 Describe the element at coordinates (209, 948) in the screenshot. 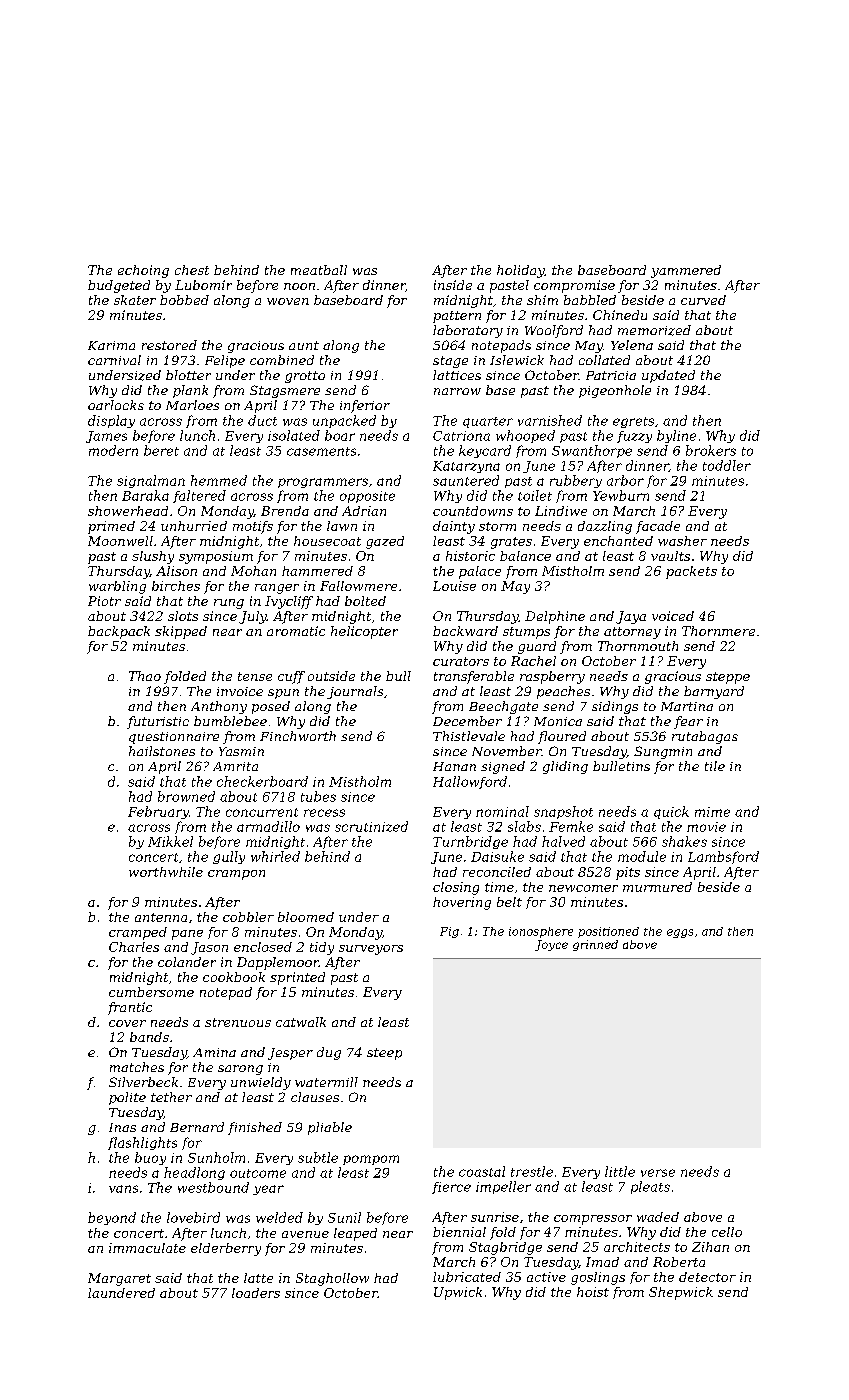

I see `Jason` at that location.
